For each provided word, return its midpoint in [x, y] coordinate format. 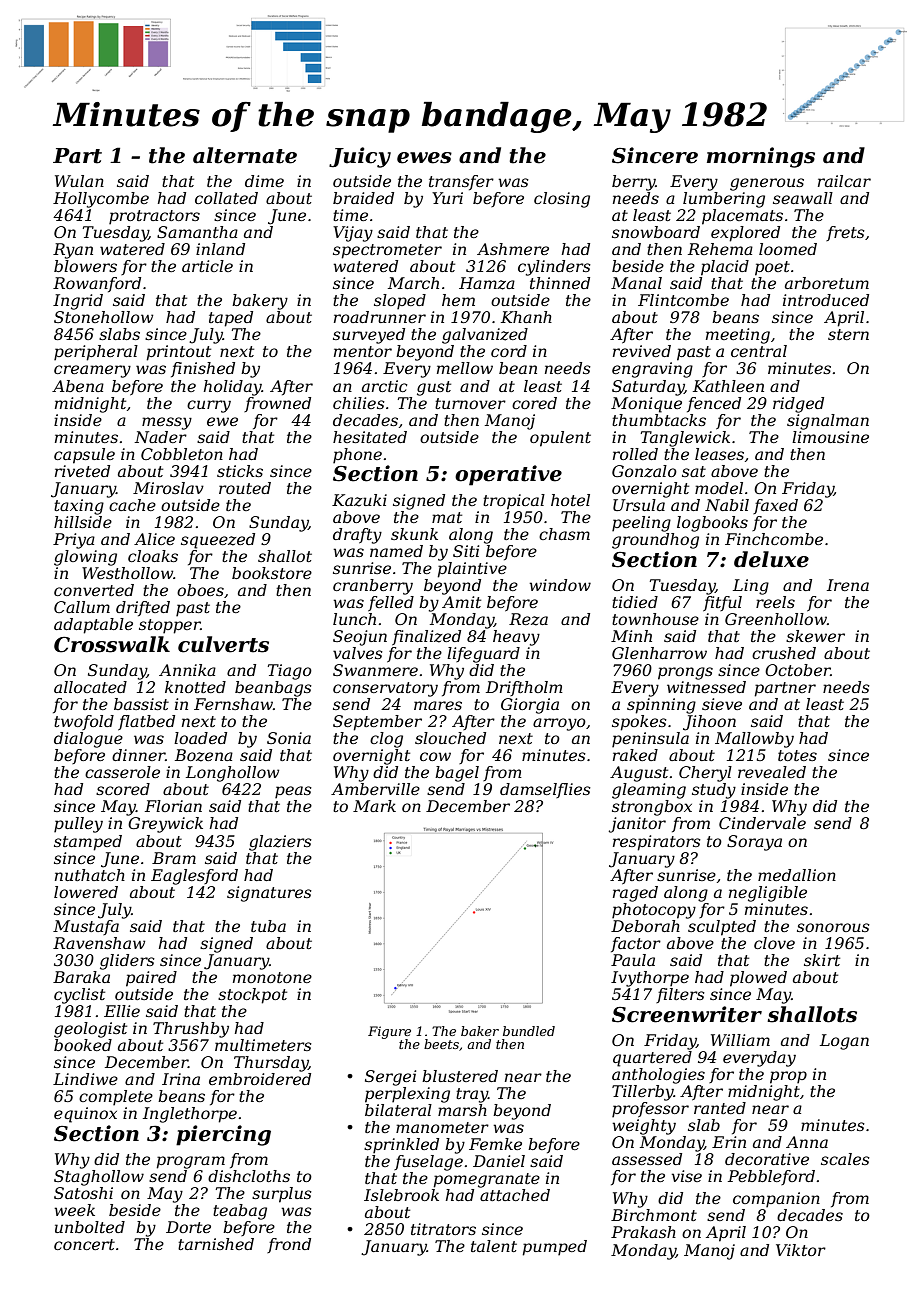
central [759, 351]
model [719, 488]
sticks [240, 471]
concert [84, 1244]
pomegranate [486, 1180]
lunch [354, 619]
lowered [86, 892]
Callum [82, 607]
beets [441, 1044]
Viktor [801, 1250]
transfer [461, 182]
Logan [844, 1042]
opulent [560, 439]
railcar [844, 181]
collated [226, 198]
